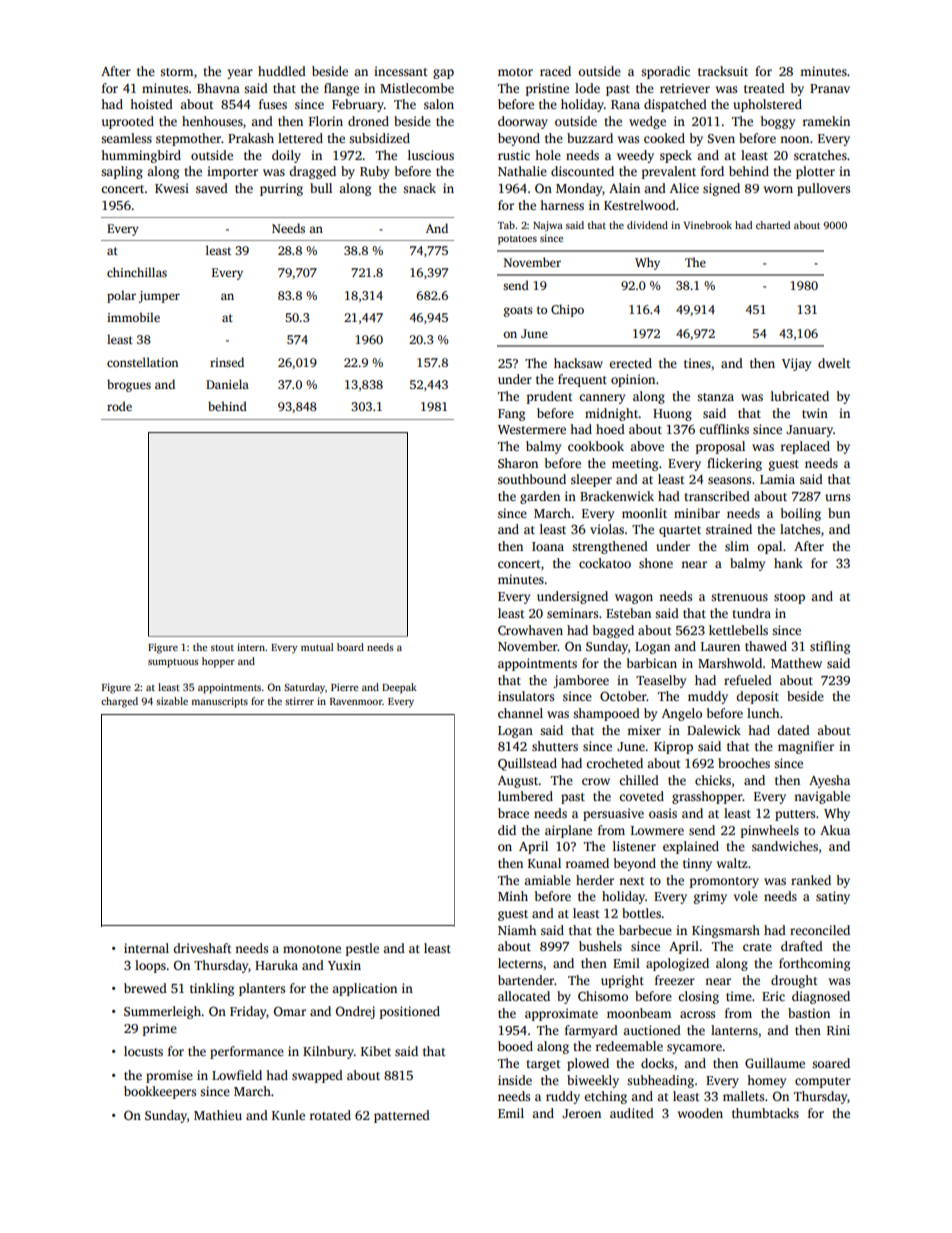 The width and height of the image is (952, 1233). What do you see at coordinates (578, 363) in the image?
I see `hacksaw` at bounding box center [578, 363].
